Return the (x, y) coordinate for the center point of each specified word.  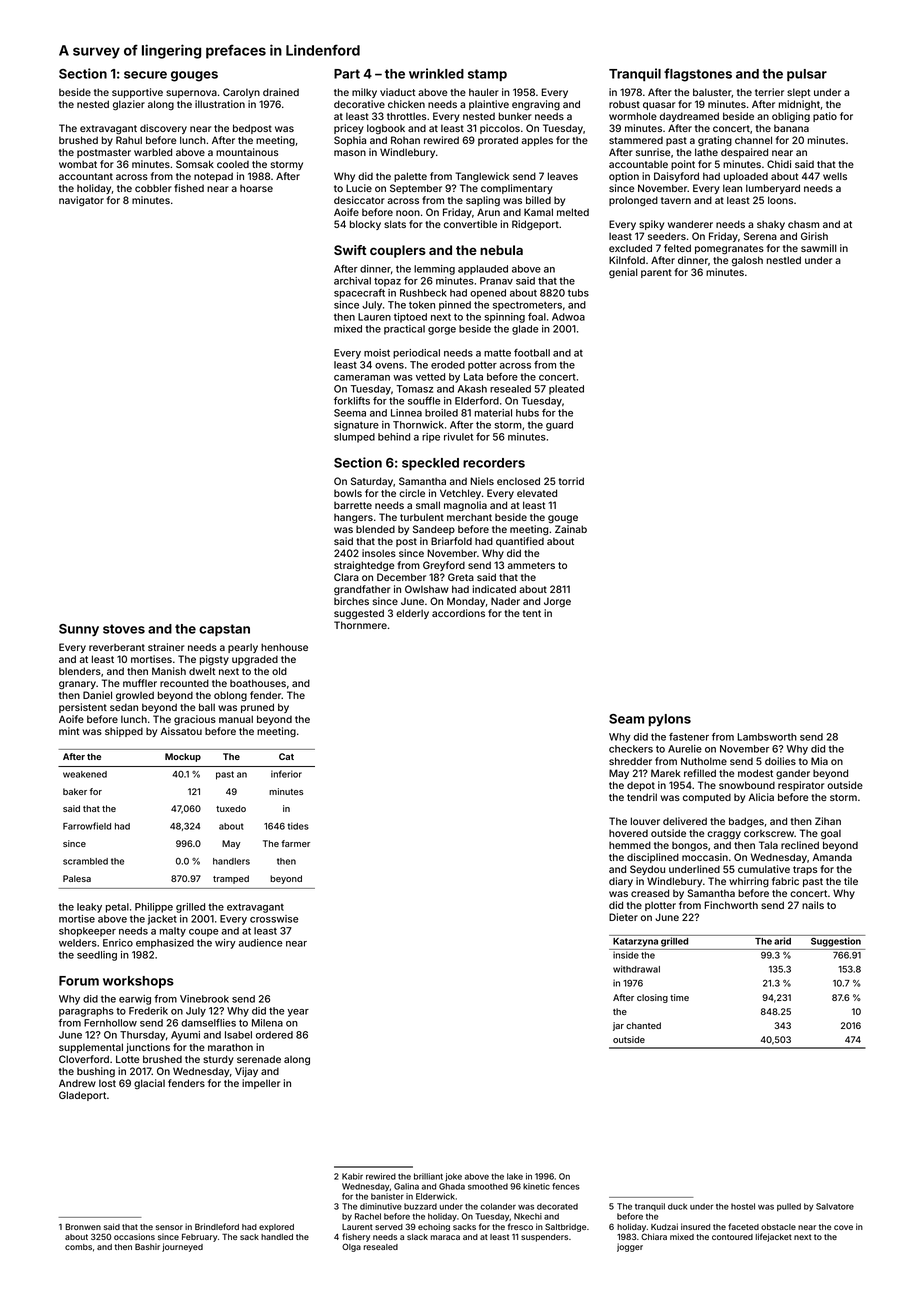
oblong (230, 696)
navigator (81, 201)
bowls (348, 493)
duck (677, 1206)
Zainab (571, 529)
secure (145, 75)
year (298, 1013)
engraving (536, 105)
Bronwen (83, 1226)
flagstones (698, 75)
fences (566, 1186)
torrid (571, 481)
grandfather (362, 590)
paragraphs (86, 1012)
